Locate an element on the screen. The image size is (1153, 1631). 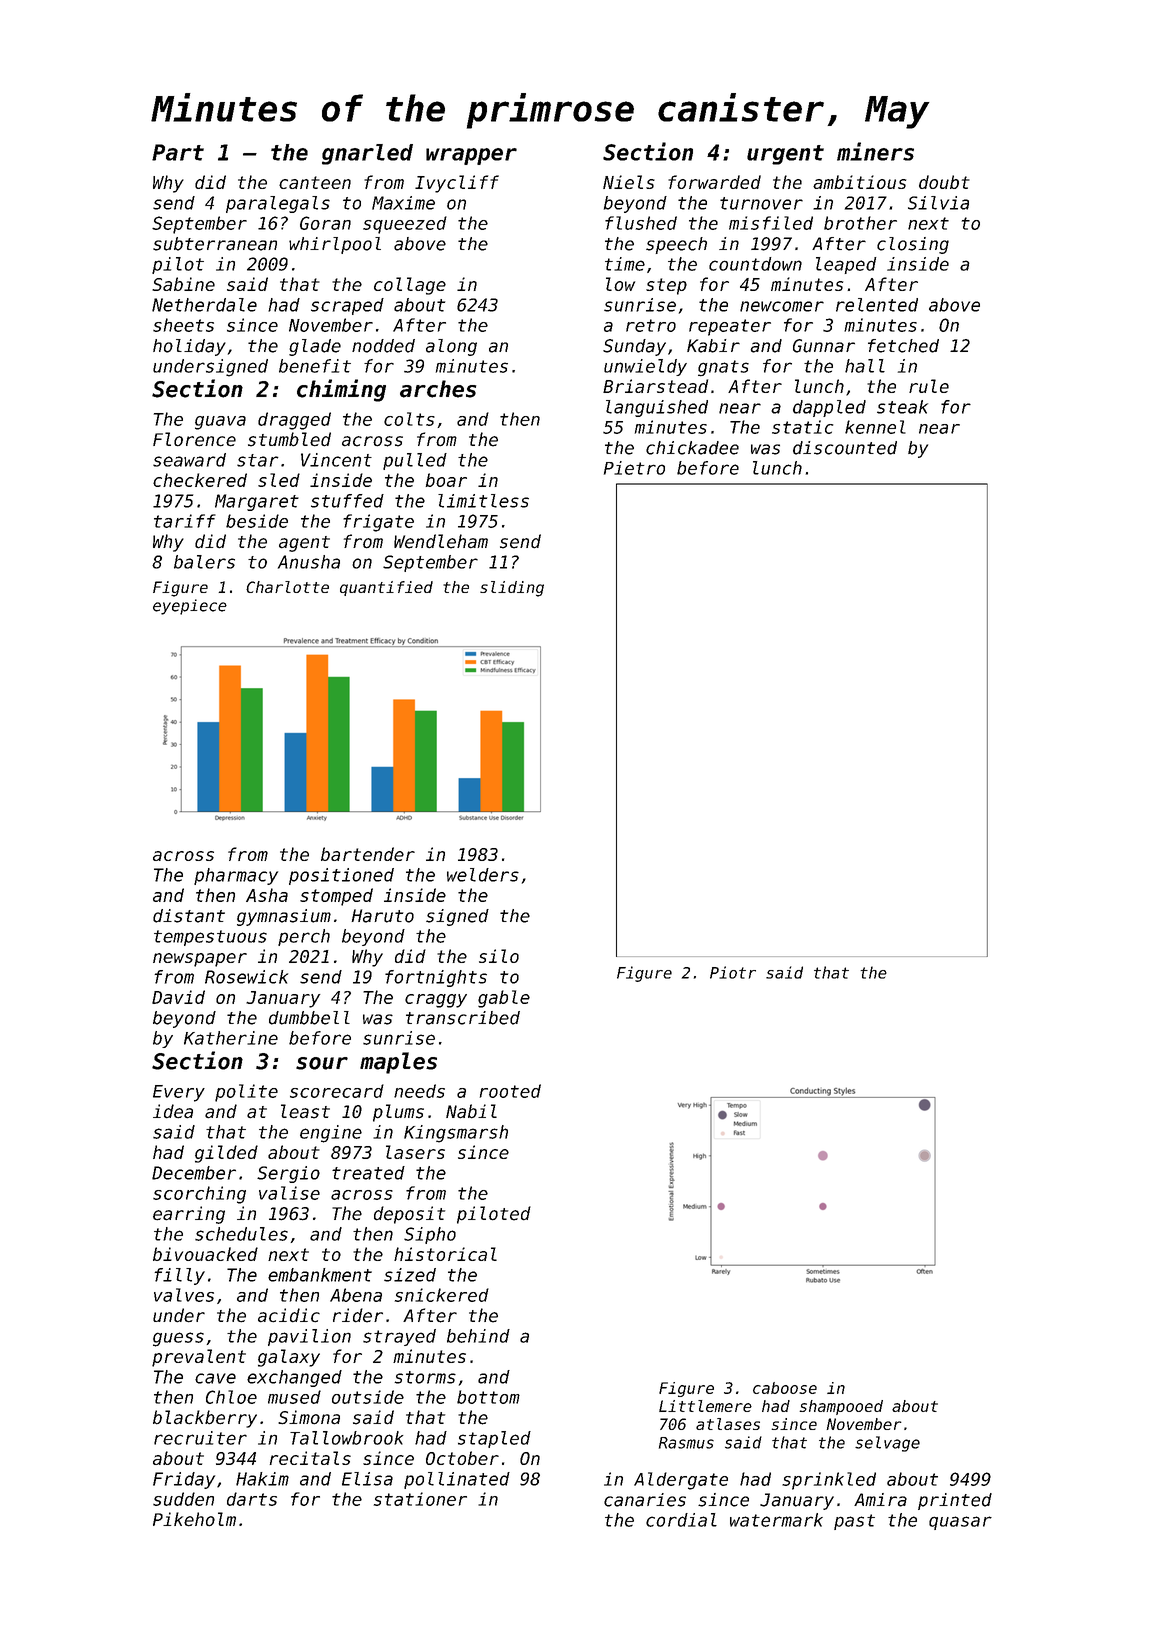
urgent is located at coordinates (785, 155).
